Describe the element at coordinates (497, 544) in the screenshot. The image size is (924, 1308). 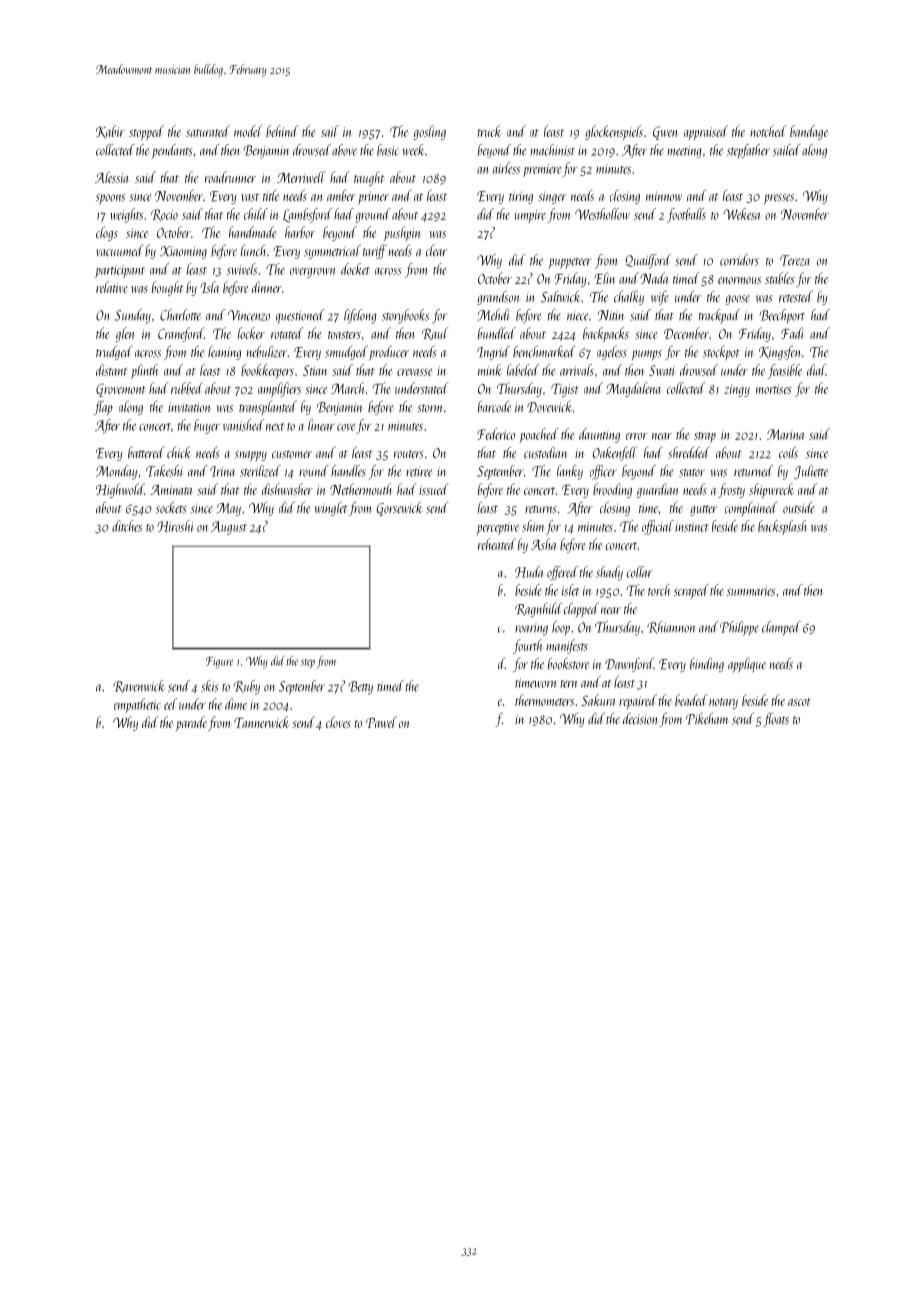
I see `reheated` at that location.
